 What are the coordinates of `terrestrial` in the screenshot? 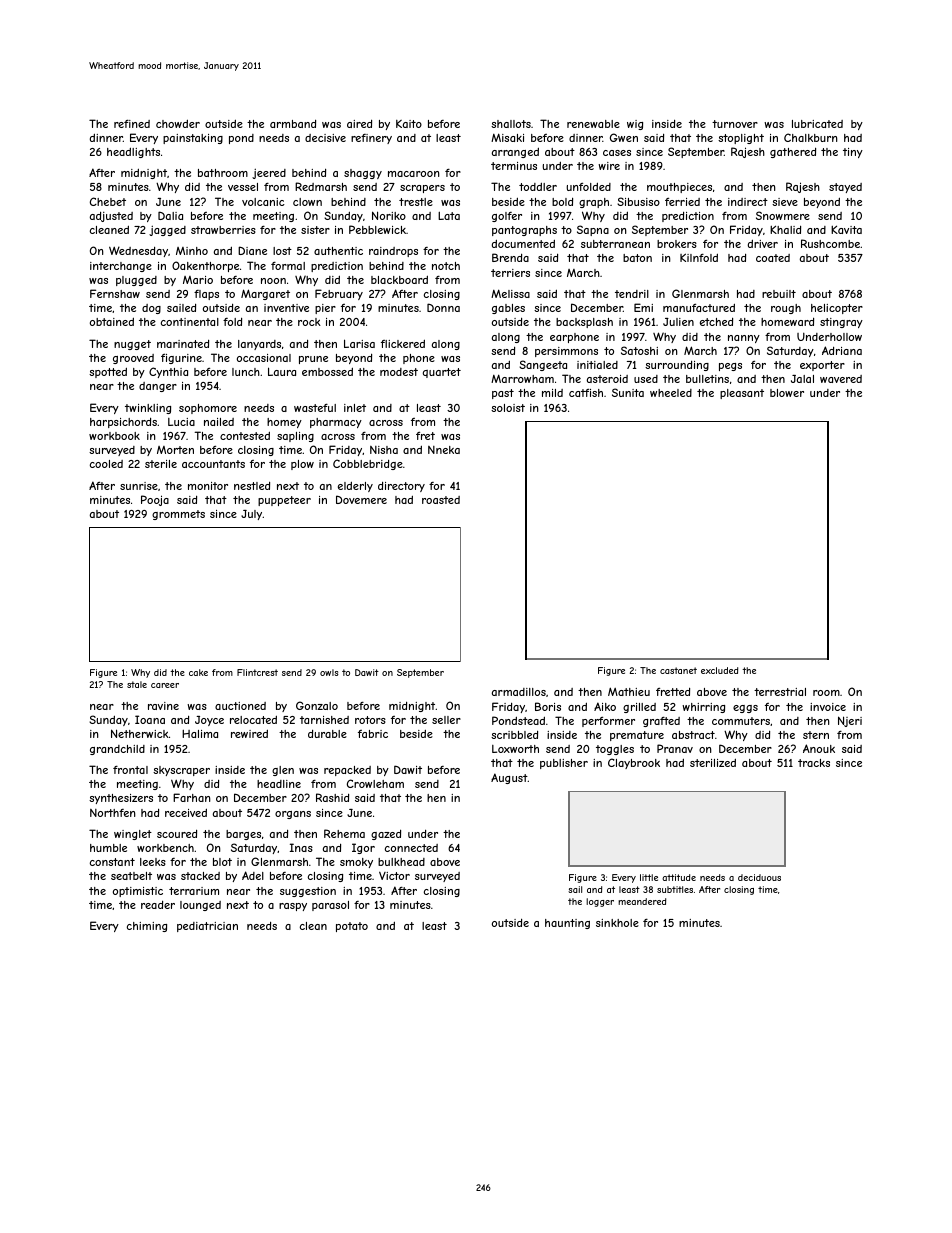 It's located at (780, 692).
